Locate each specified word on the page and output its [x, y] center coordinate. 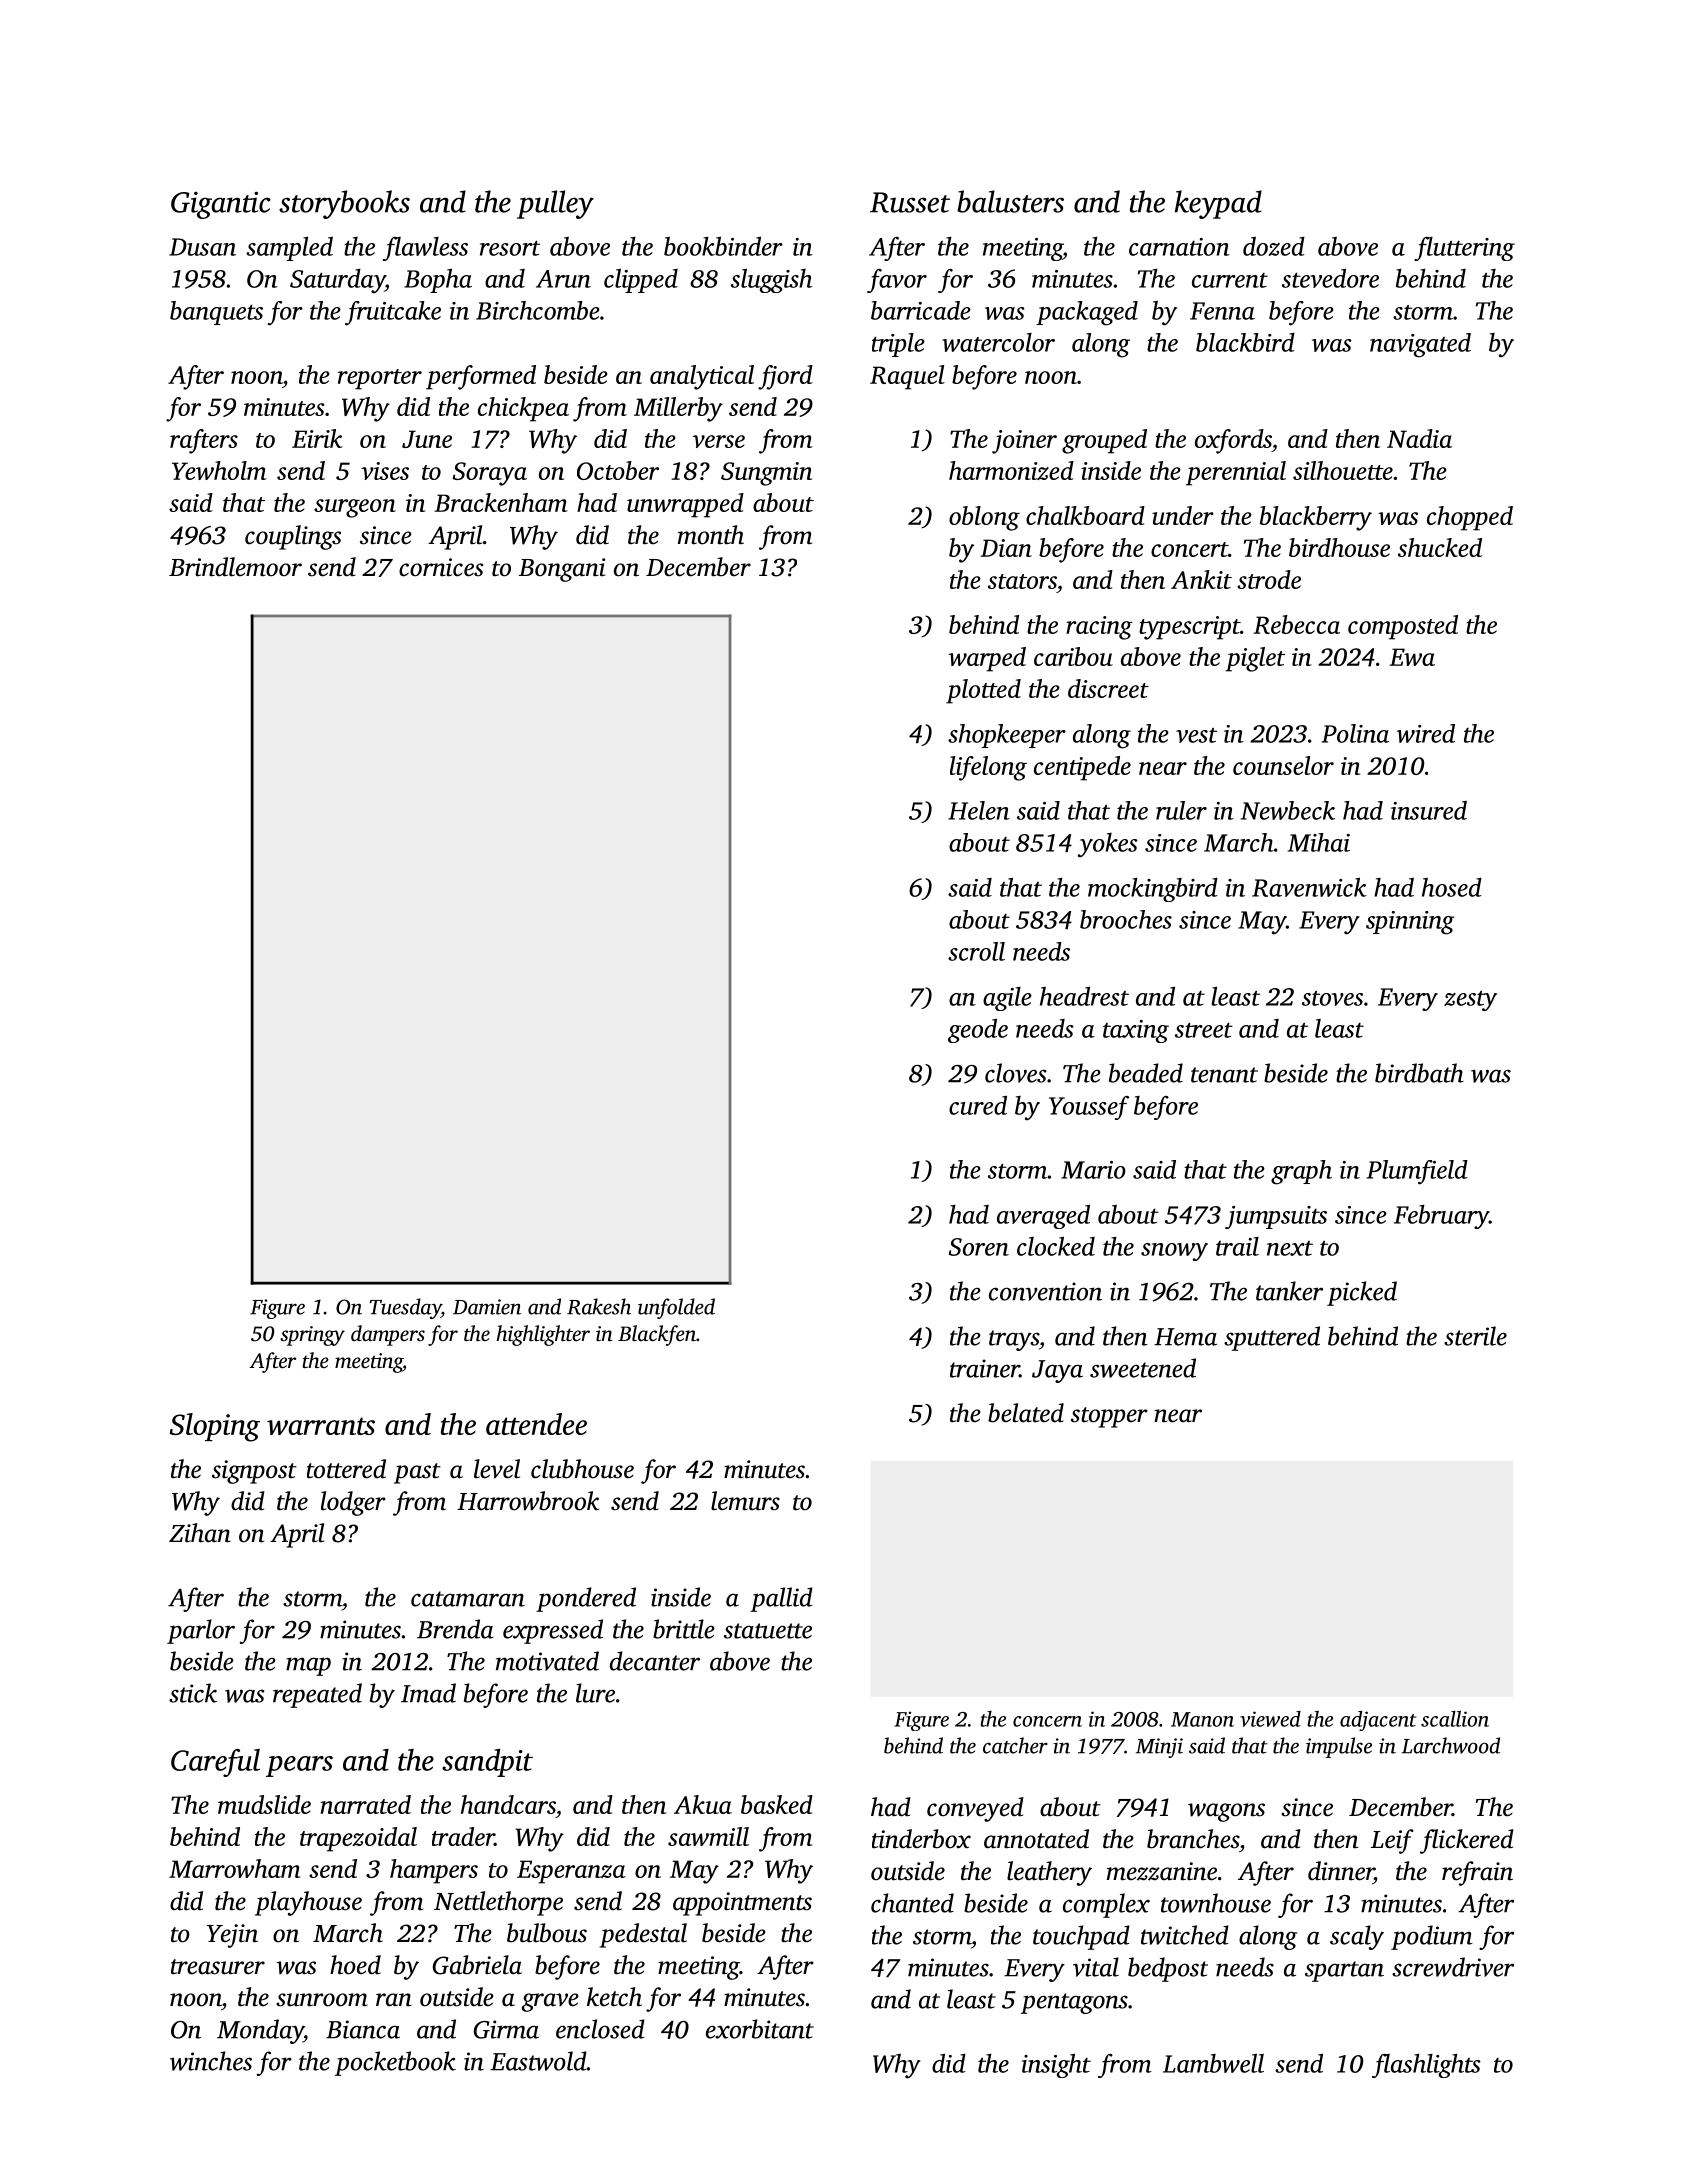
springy [312, 1336]
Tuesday [405, 1308]
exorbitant [760, 2029]
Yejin [232, 1936]
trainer [985, 1368]
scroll [976, 951]
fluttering [1464, 249]
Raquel [907, 377]
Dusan [202, 247]
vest [1196, 735]
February [1441, 1217]
